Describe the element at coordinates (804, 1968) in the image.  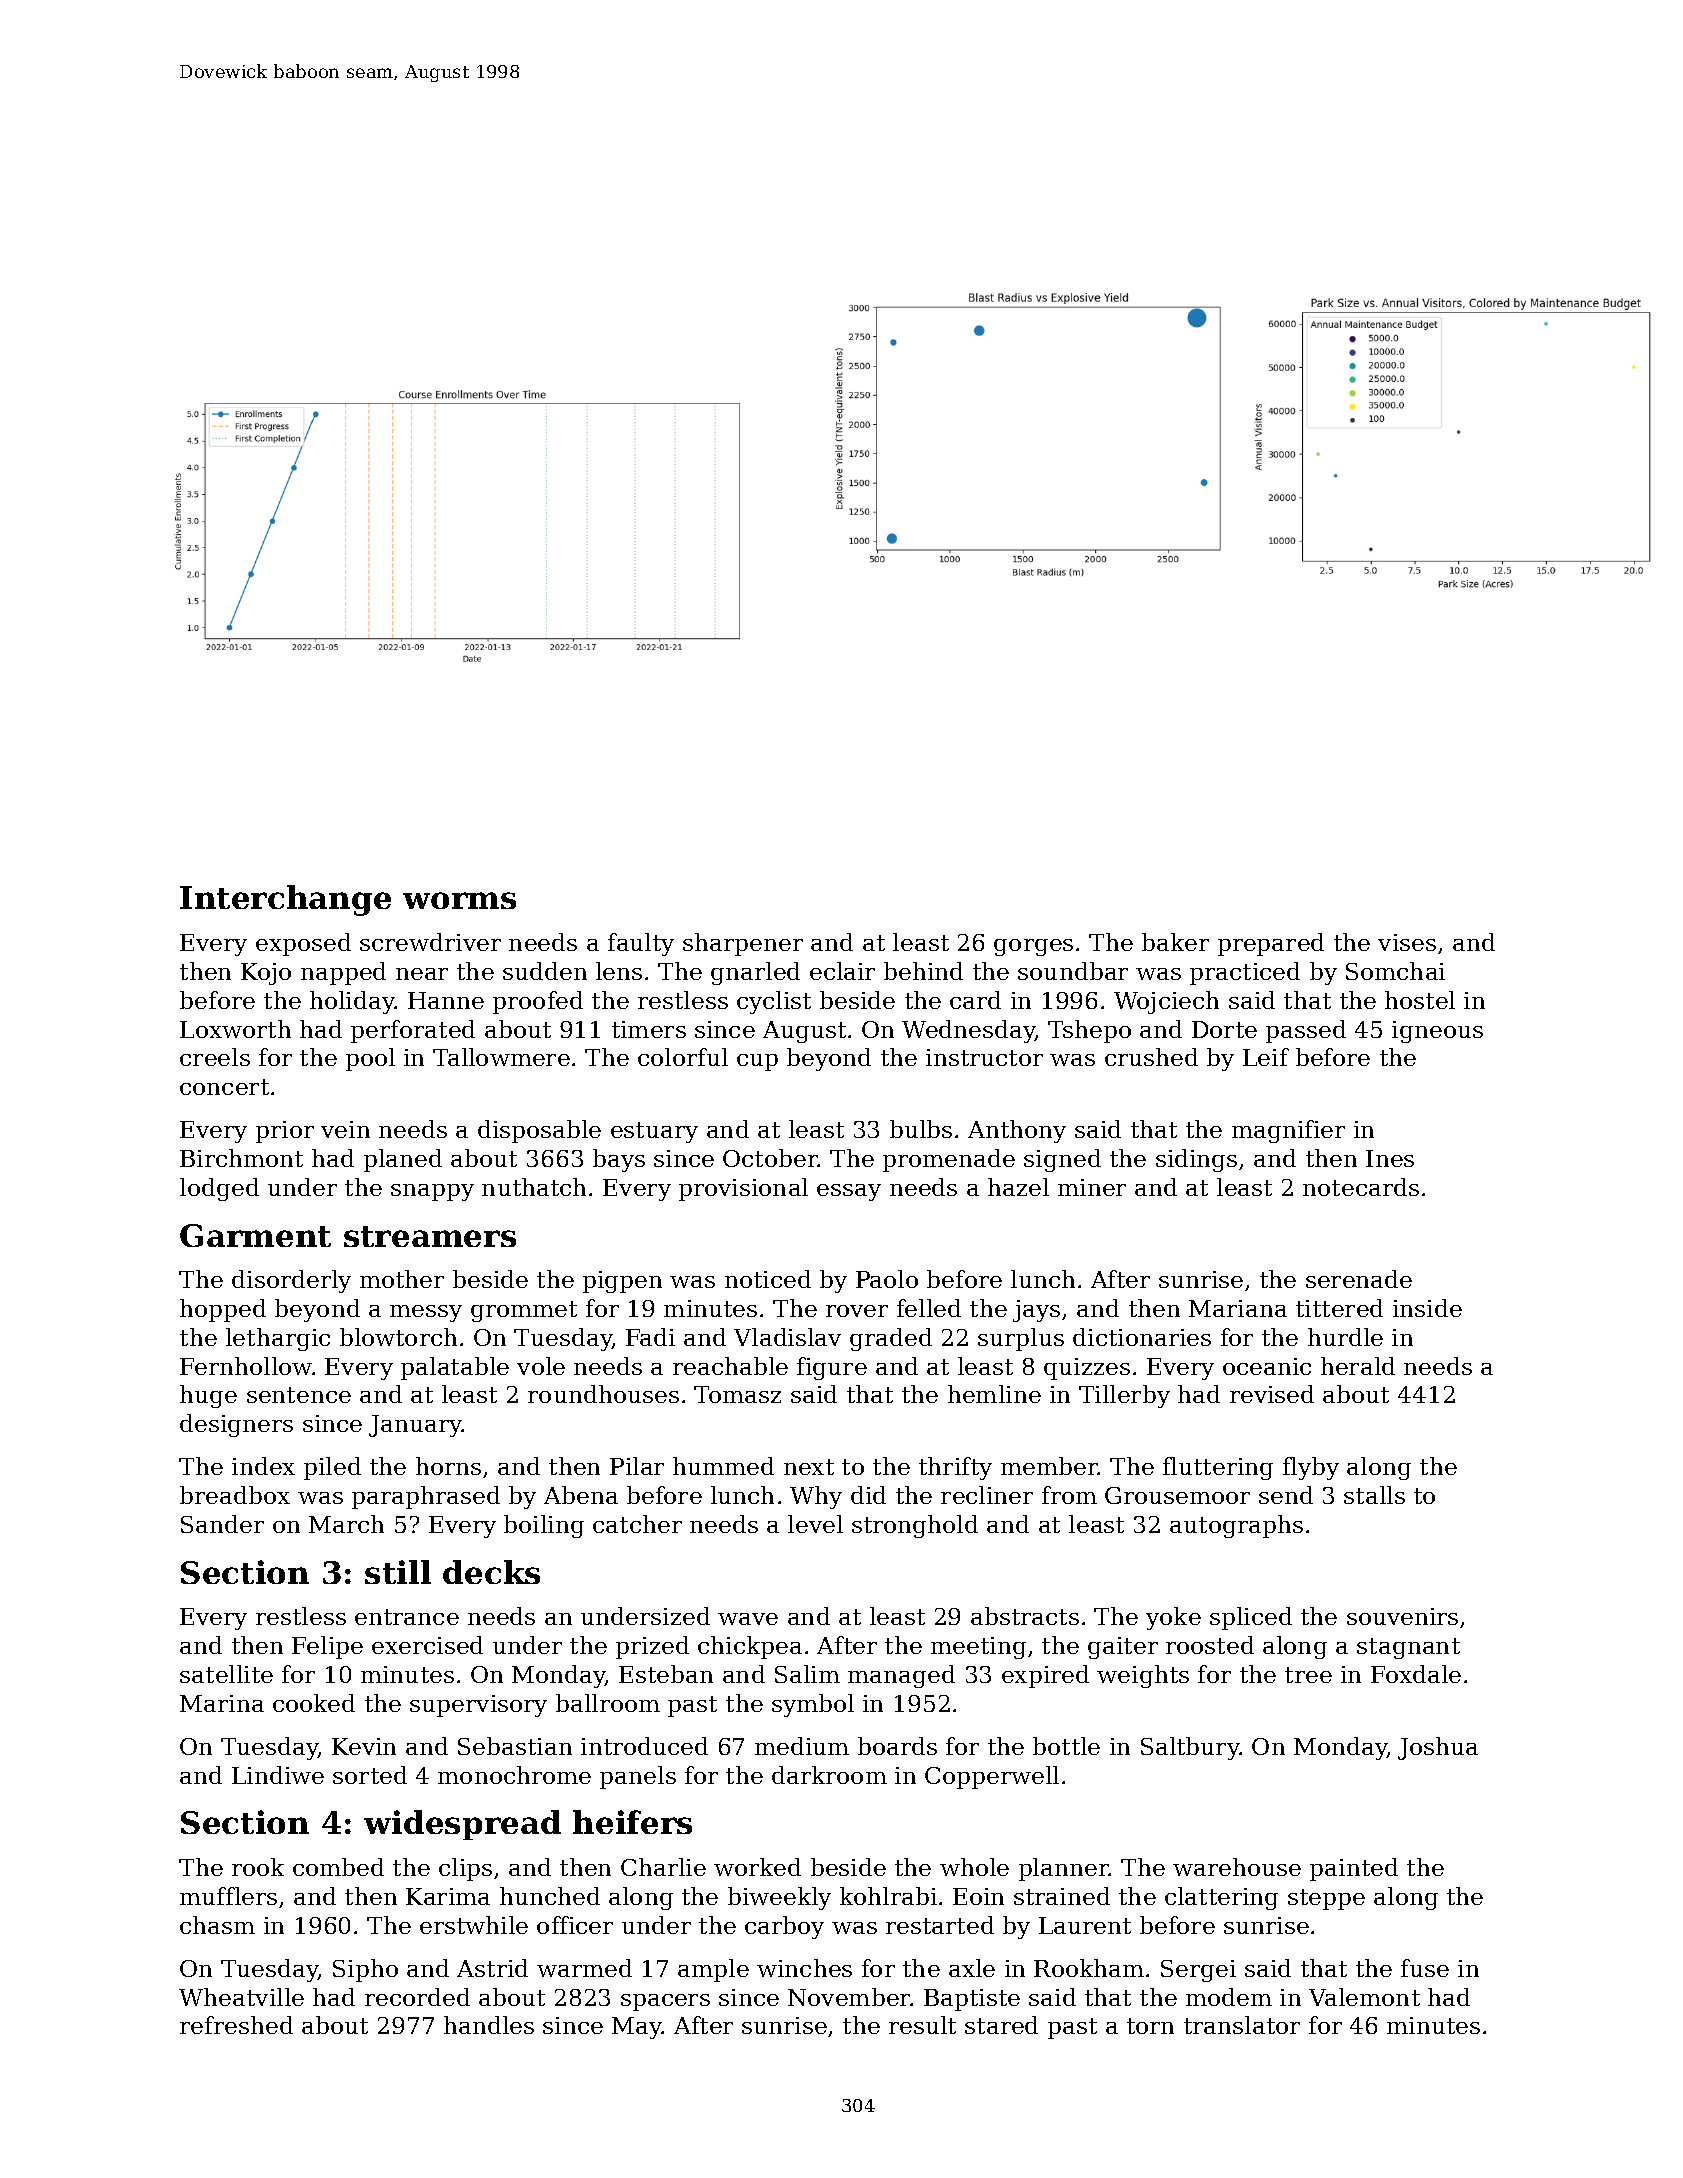
I see `winches` at that location.
